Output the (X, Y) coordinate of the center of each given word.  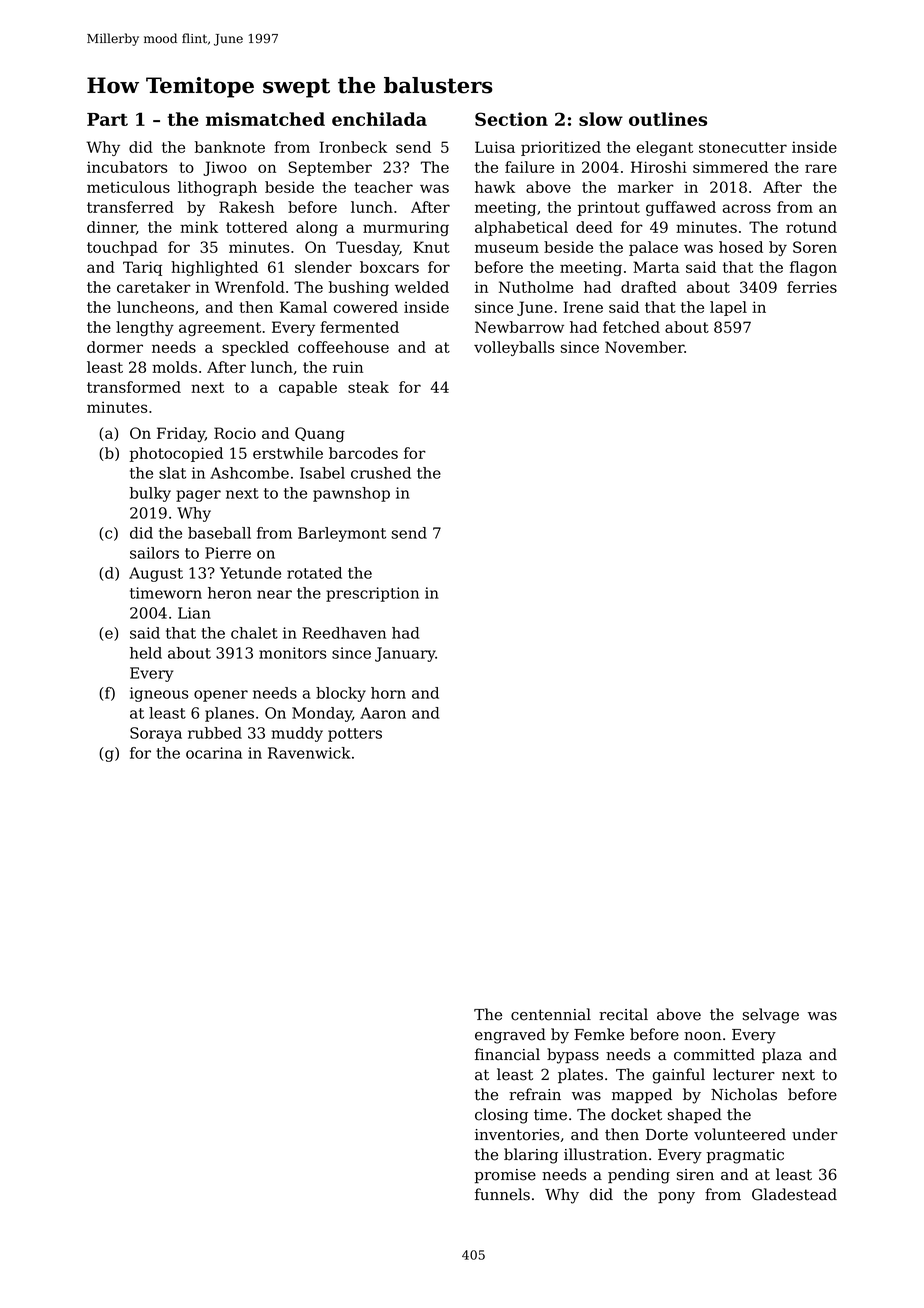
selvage (771, 1016)
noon (702, 1036)
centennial (551, 1014)
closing (501, 1116)
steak (368, 387)
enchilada (379, 119)
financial (507, 1054)
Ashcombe (249, 473)
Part (107, 119)
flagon (813, 268)
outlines (668, 119)
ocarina (214, 753)
